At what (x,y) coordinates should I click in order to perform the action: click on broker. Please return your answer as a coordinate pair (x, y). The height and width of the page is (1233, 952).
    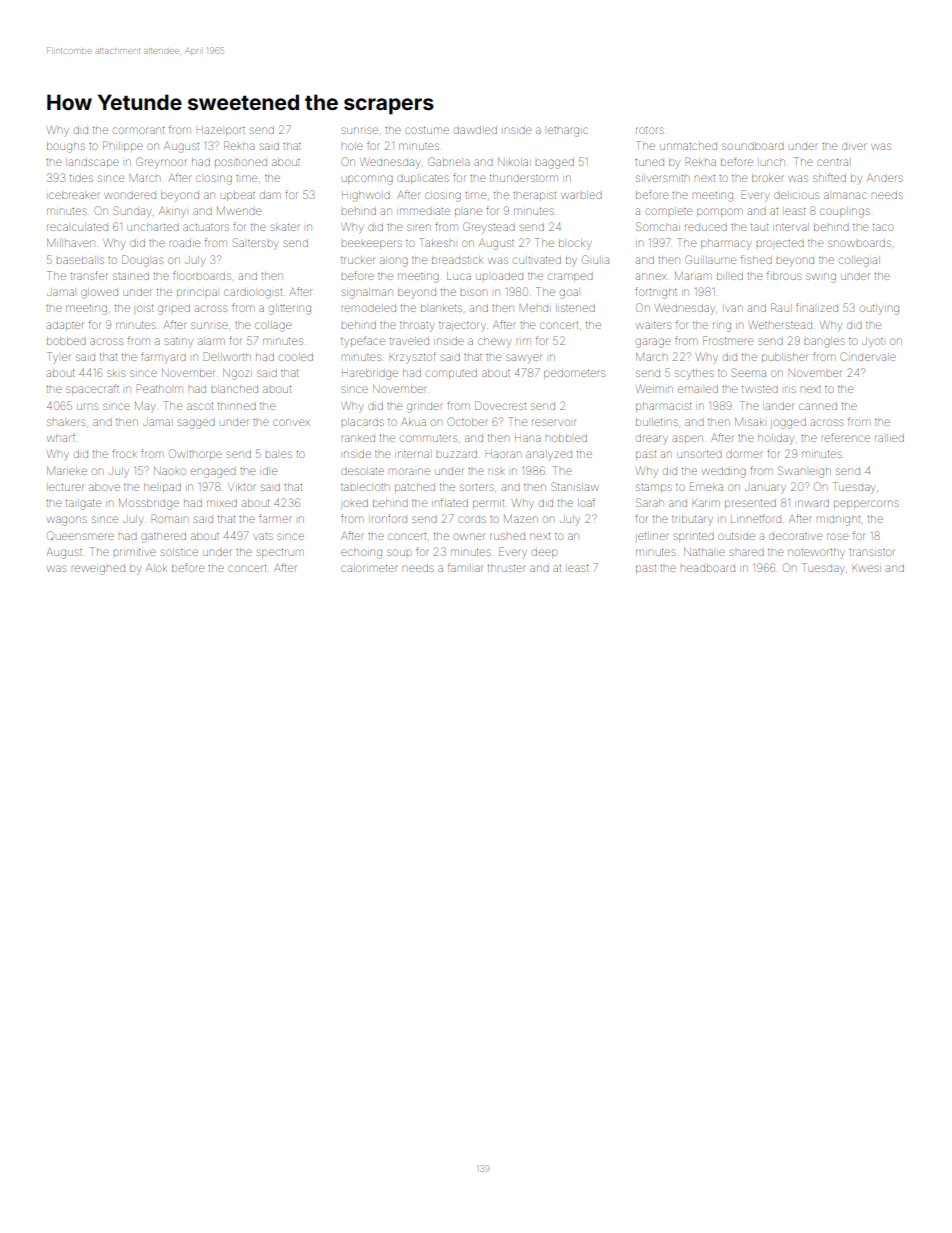
    Looking at the image, I should click on (768, 178).
